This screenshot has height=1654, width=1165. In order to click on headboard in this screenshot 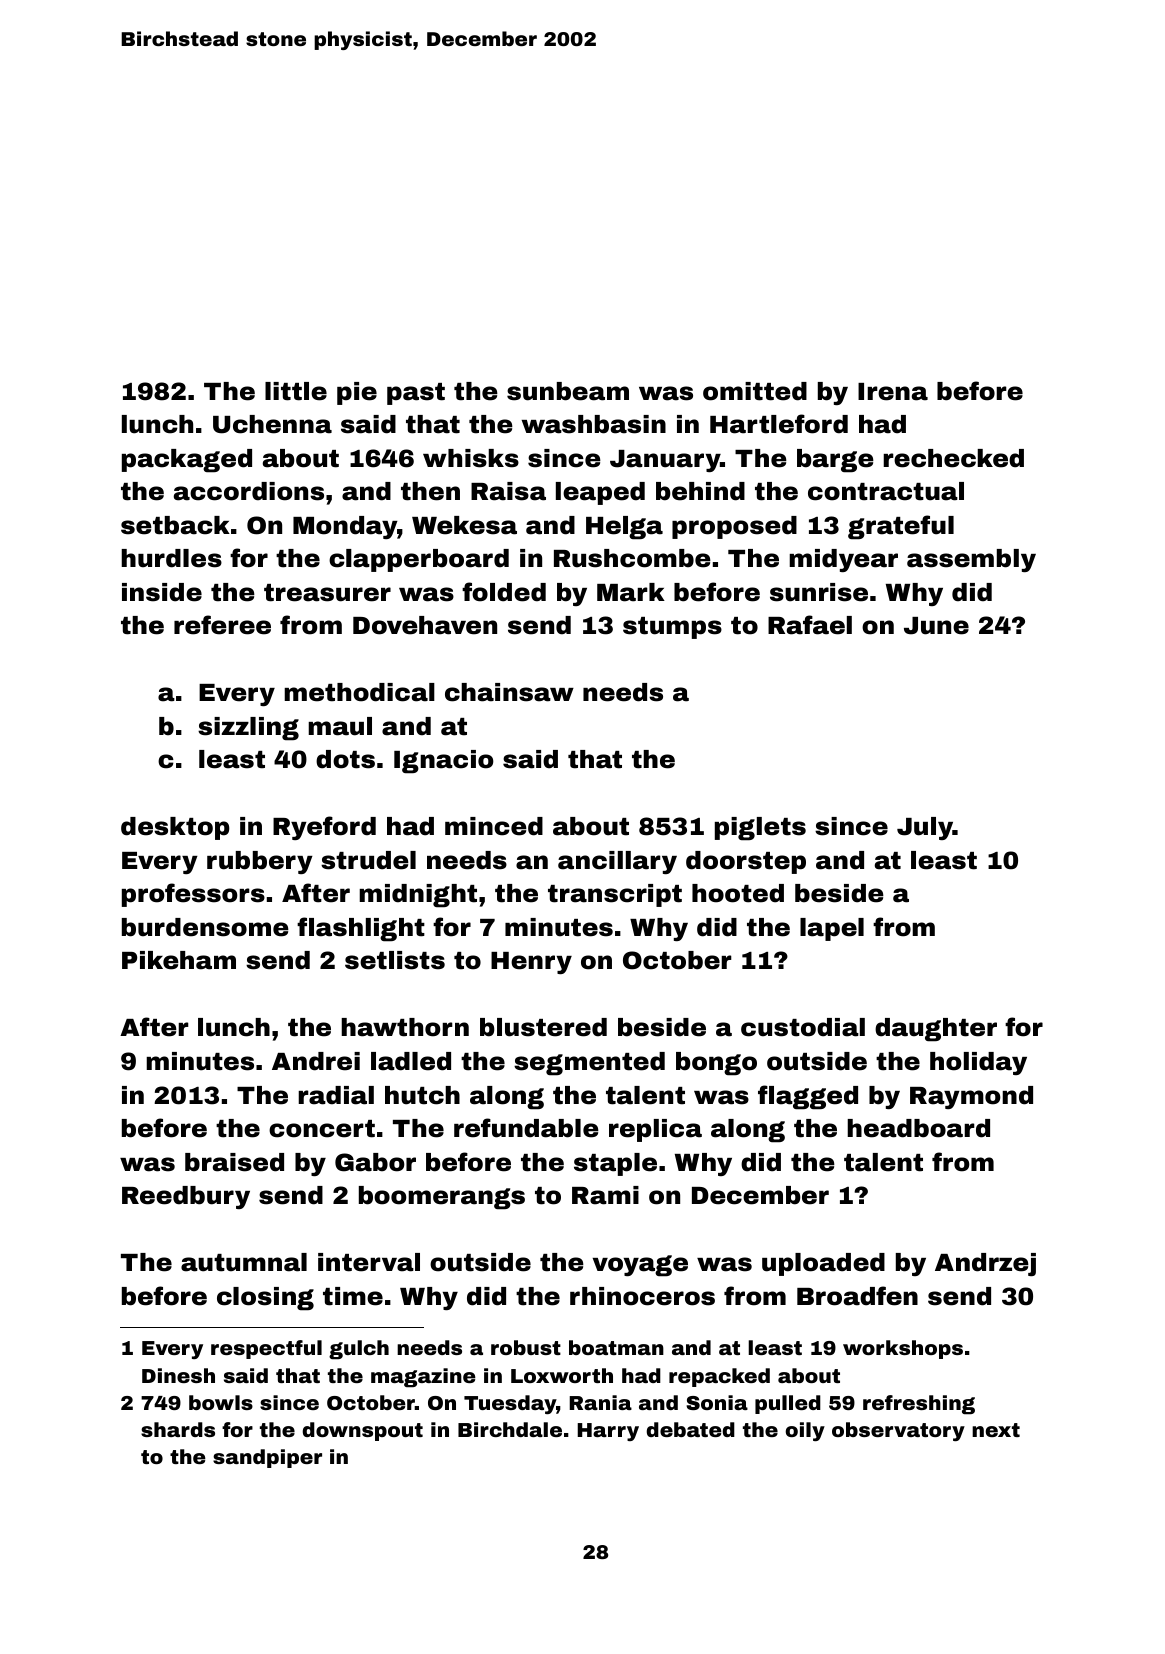, I will do `click(918, 1128)`.
